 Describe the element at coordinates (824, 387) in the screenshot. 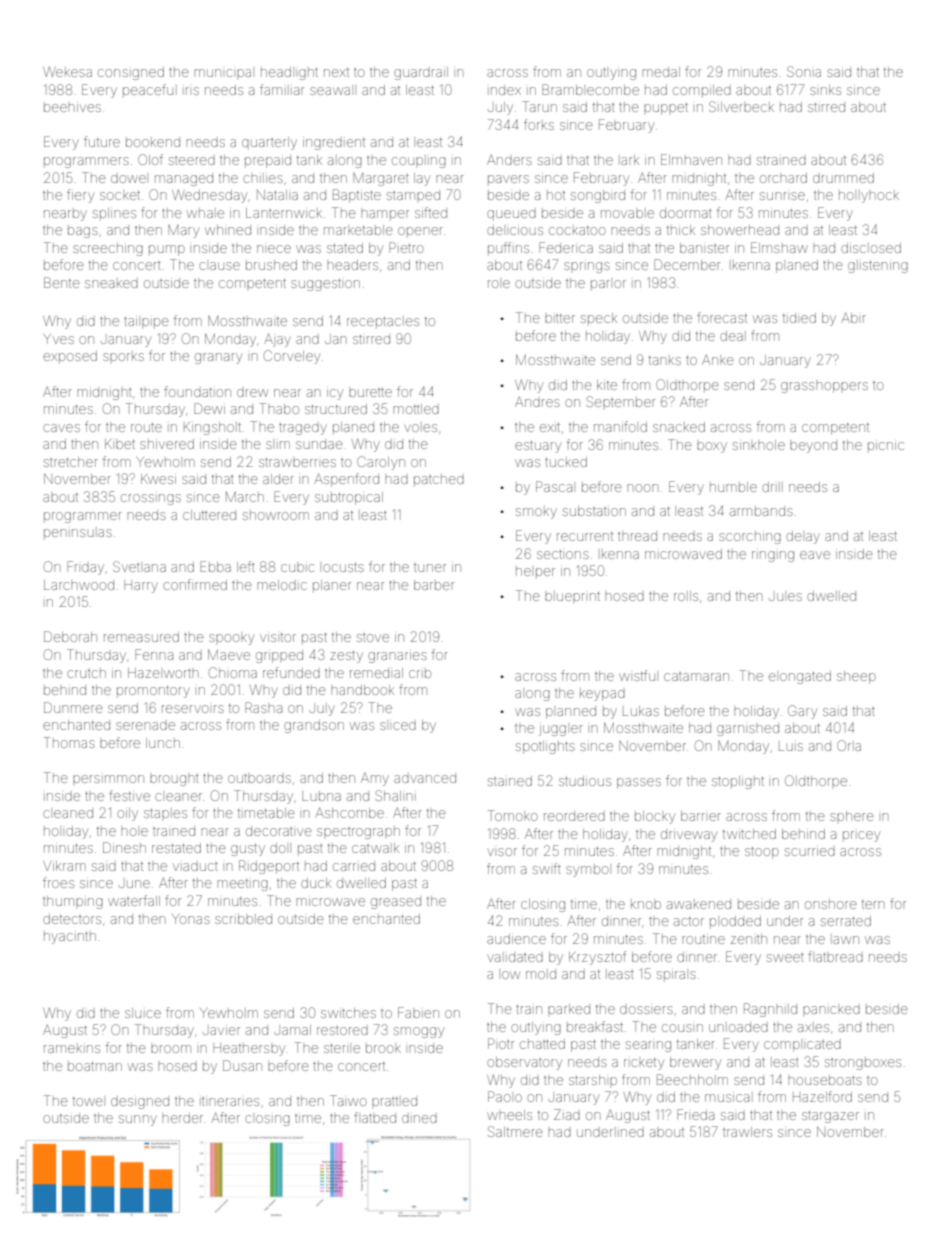

I see `grasshoppers` at that location.
